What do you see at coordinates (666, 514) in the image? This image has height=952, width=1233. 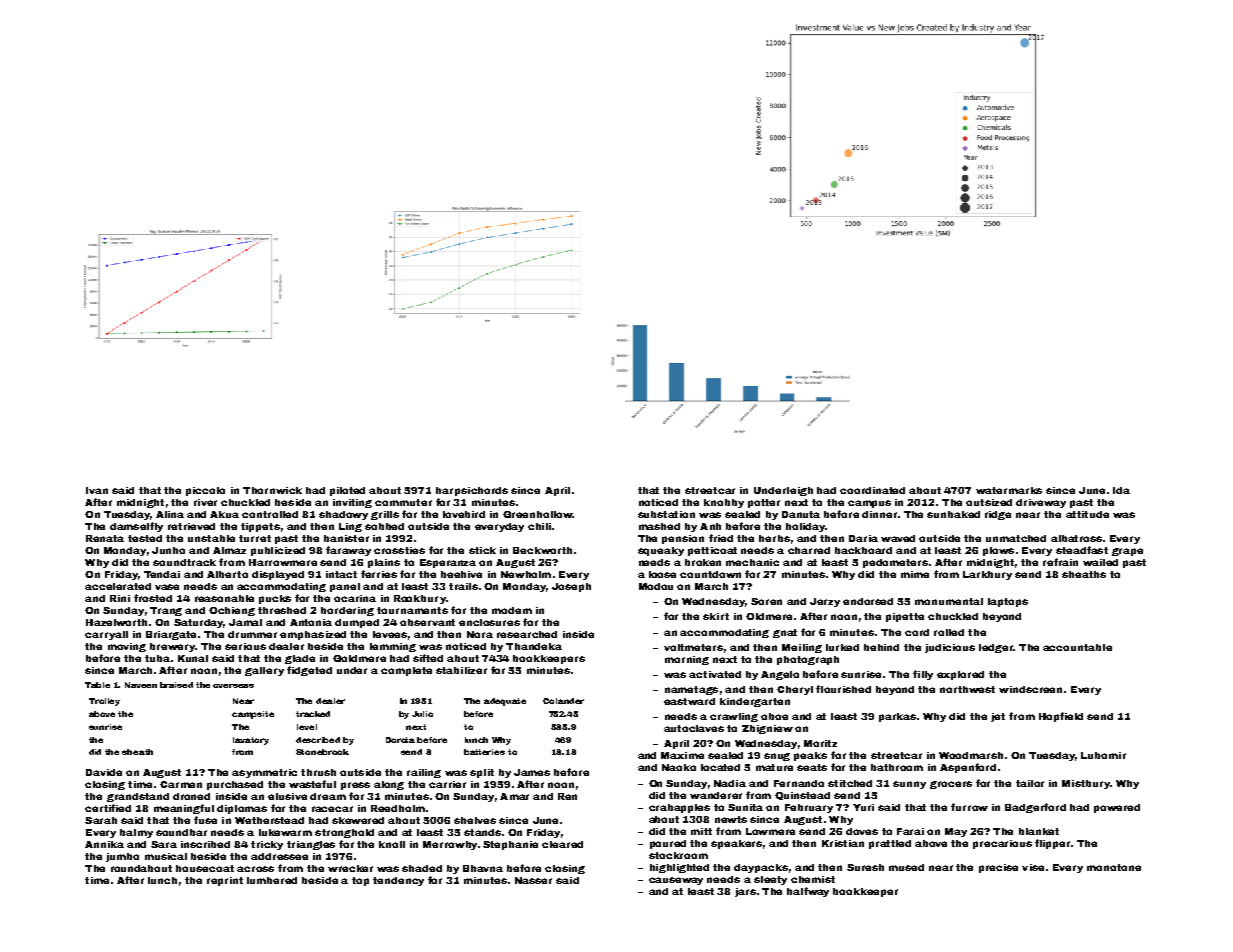 I see `substation` at bounding box center [666, 514].
